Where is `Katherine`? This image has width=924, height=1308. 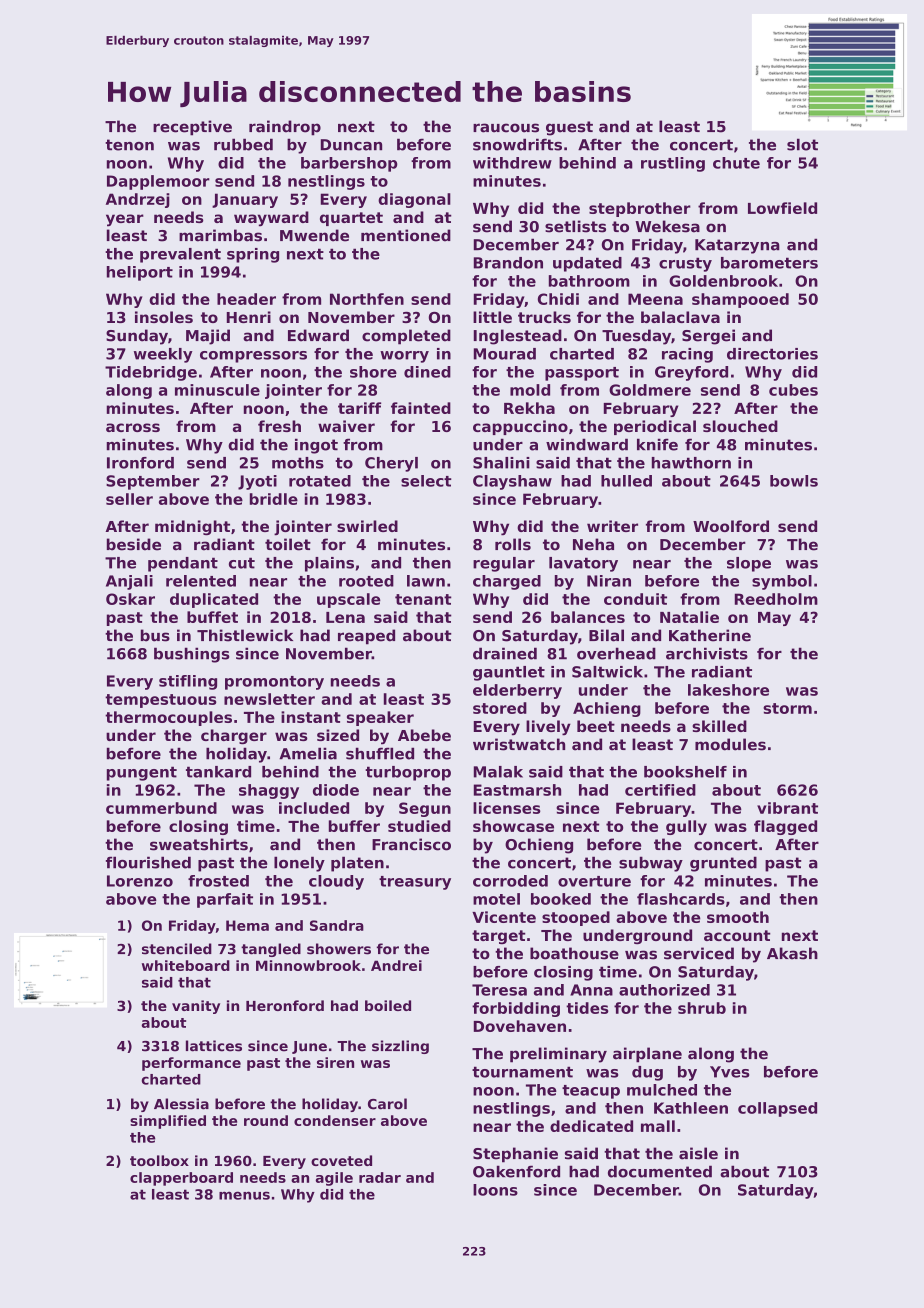 Katherine is located at coordinates (710, 635).
